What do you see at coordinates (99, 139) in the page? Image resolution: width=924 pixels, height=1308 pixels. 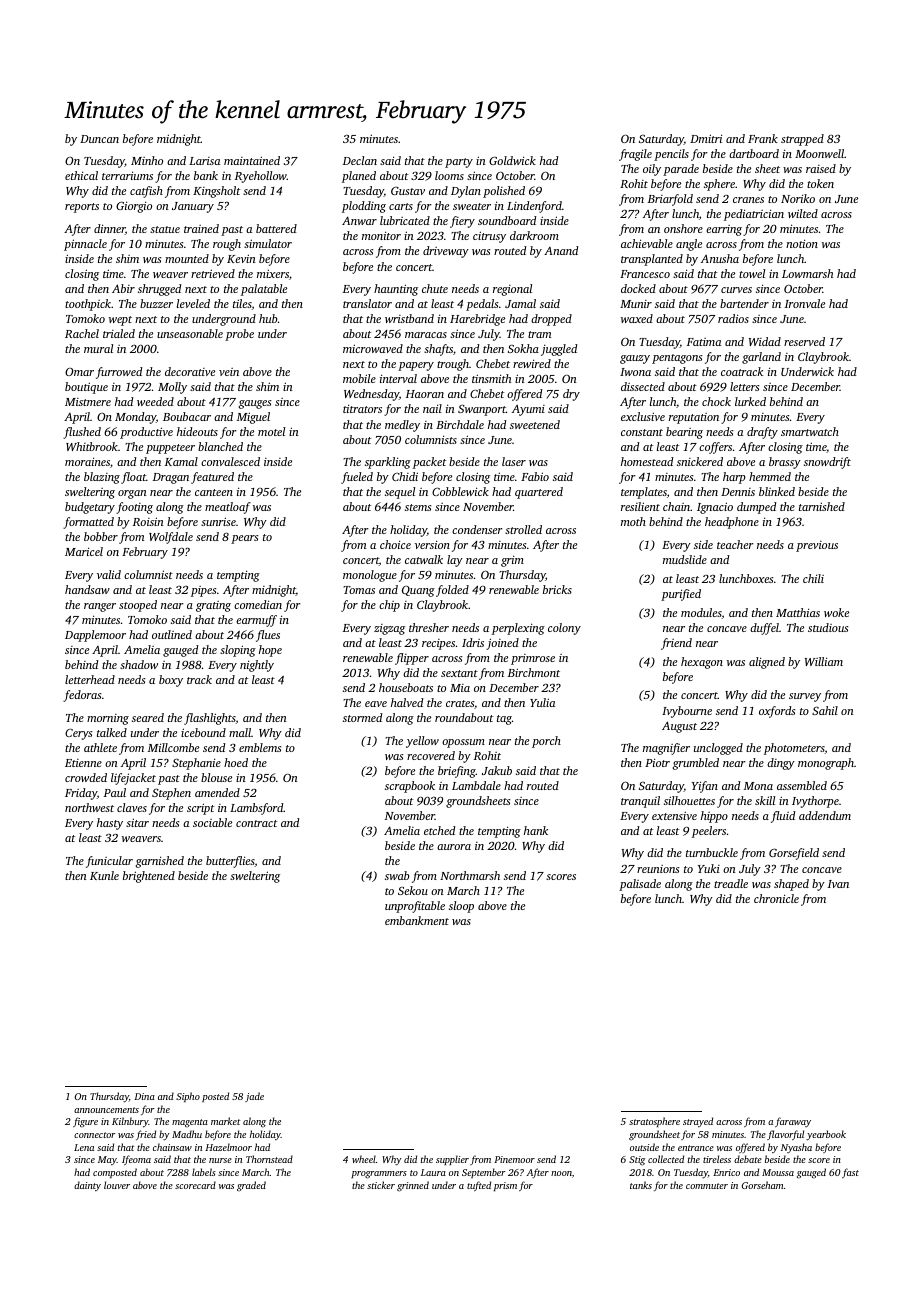 I see `Duncan` at bounding box center [99, 139].
